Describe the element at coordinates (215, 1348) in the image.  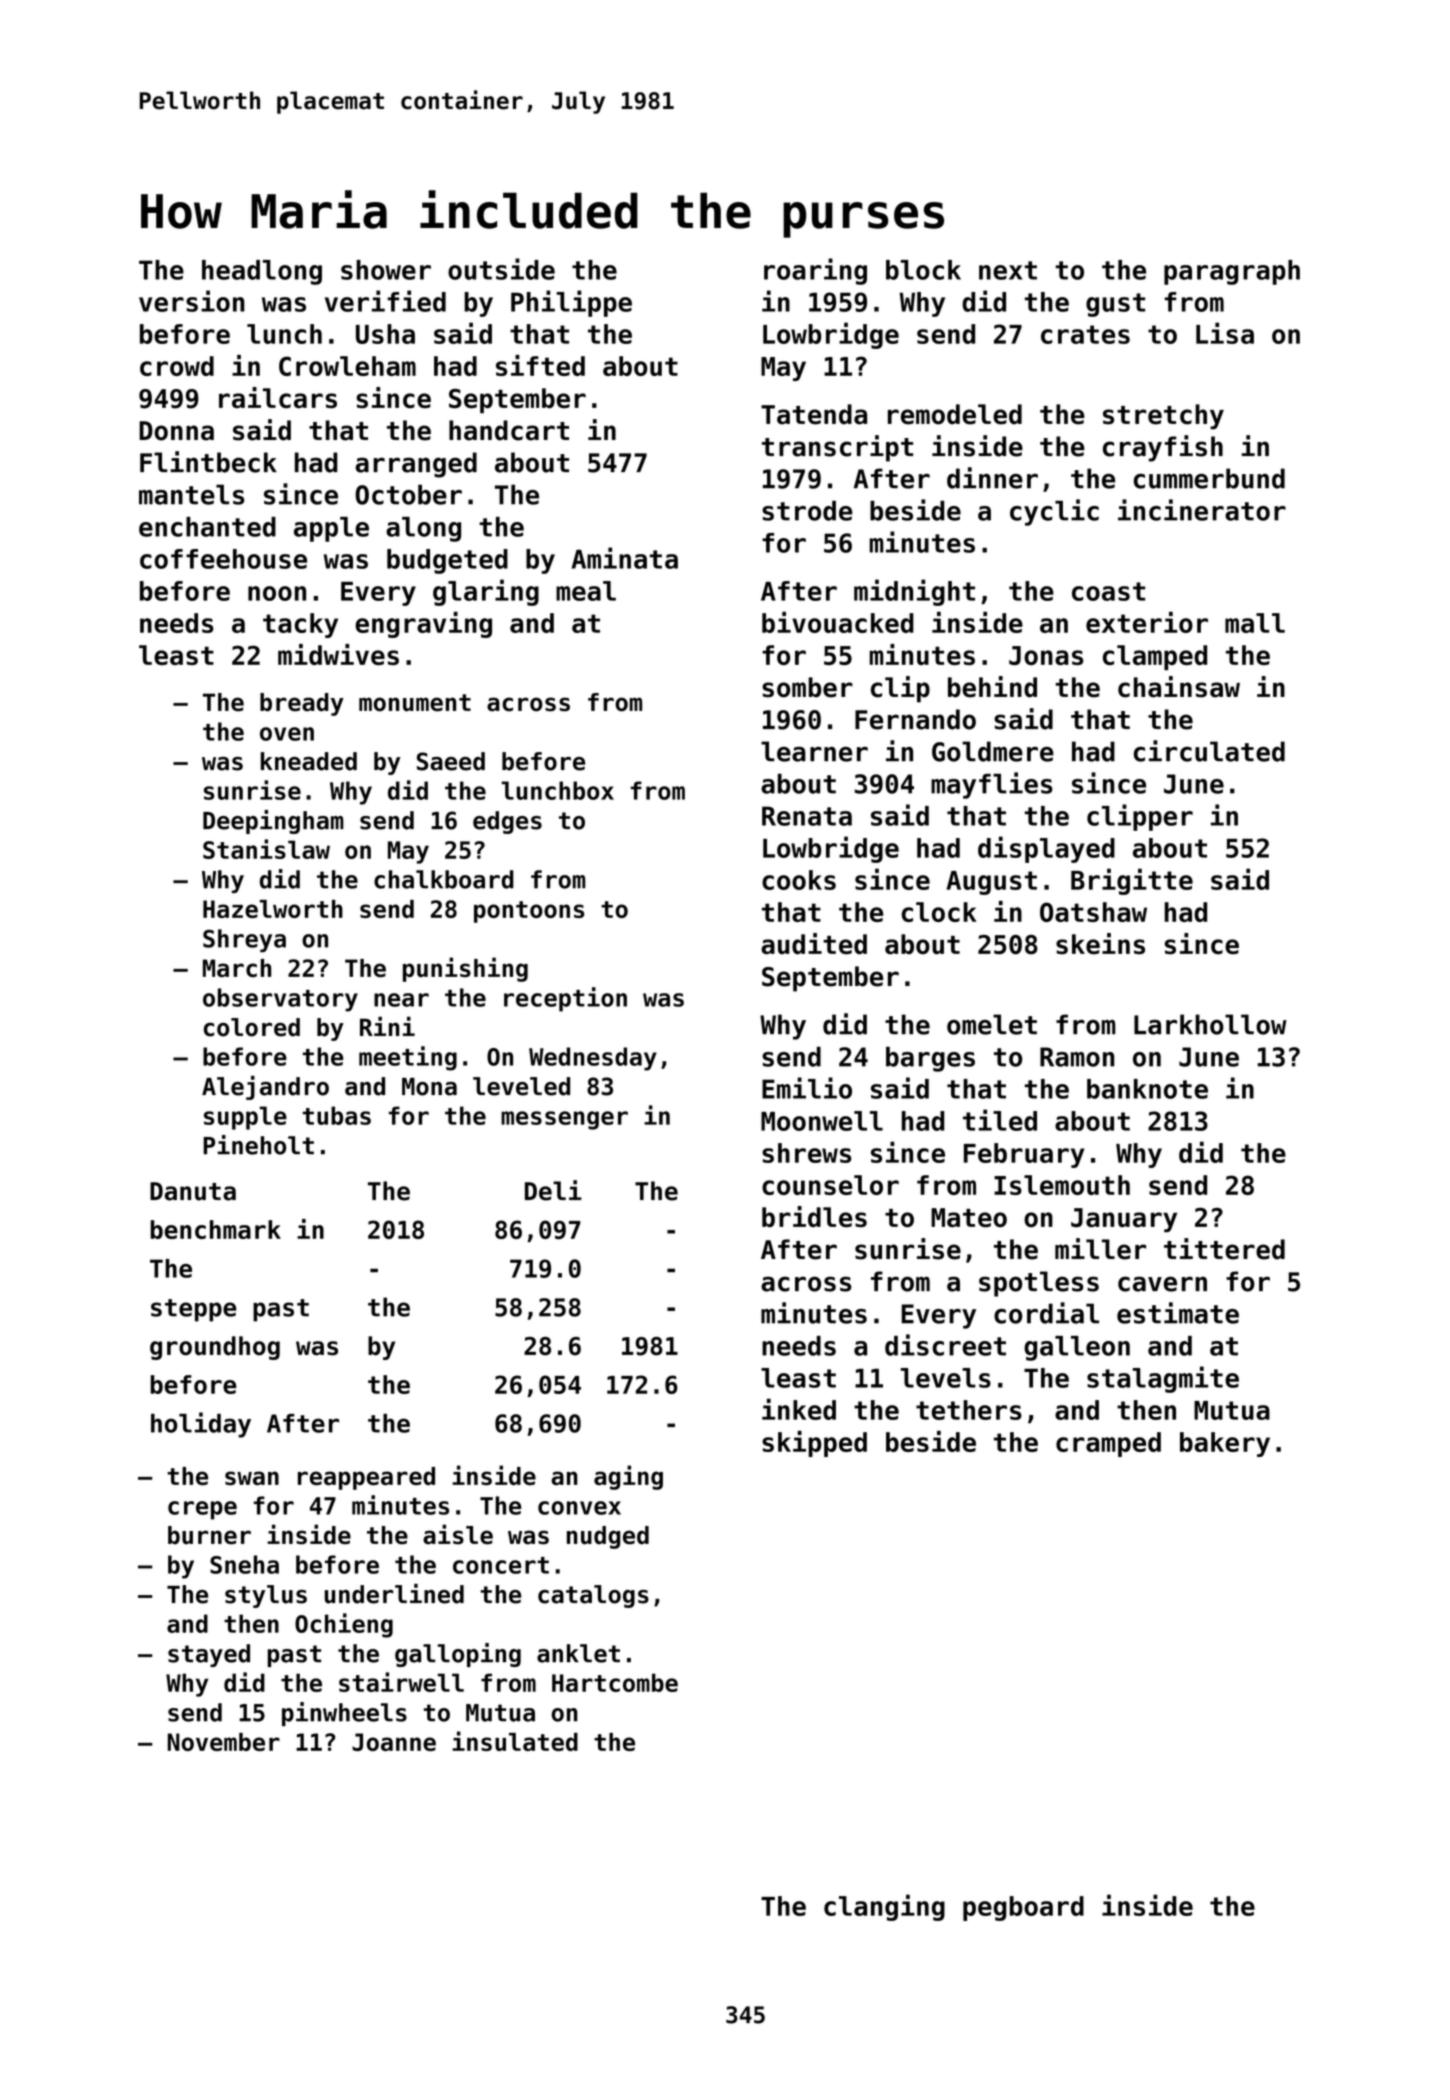
I see `groundhog` at that location.
